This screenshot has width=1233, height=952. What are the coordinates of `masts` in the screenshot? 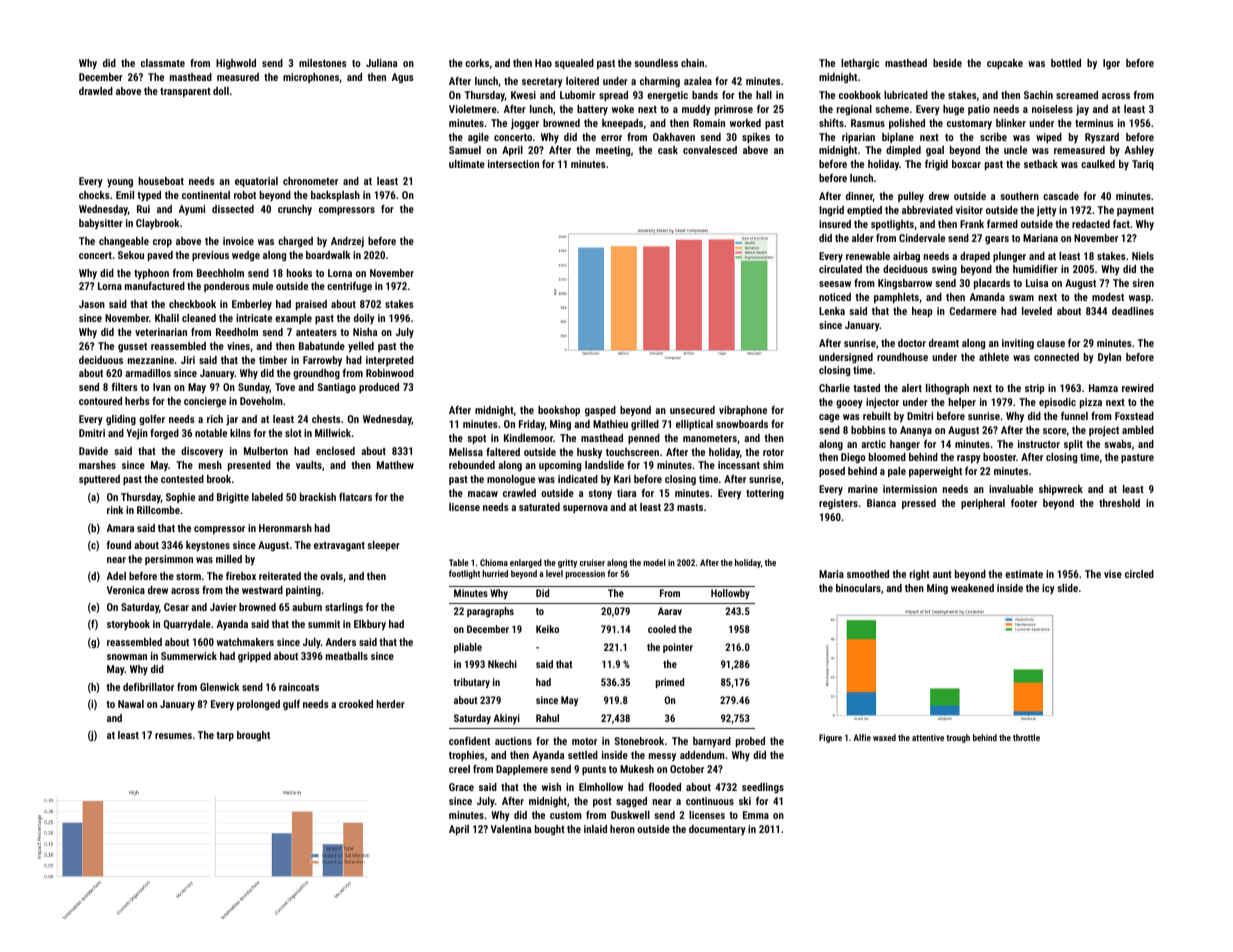 It's located at (690, 507).
